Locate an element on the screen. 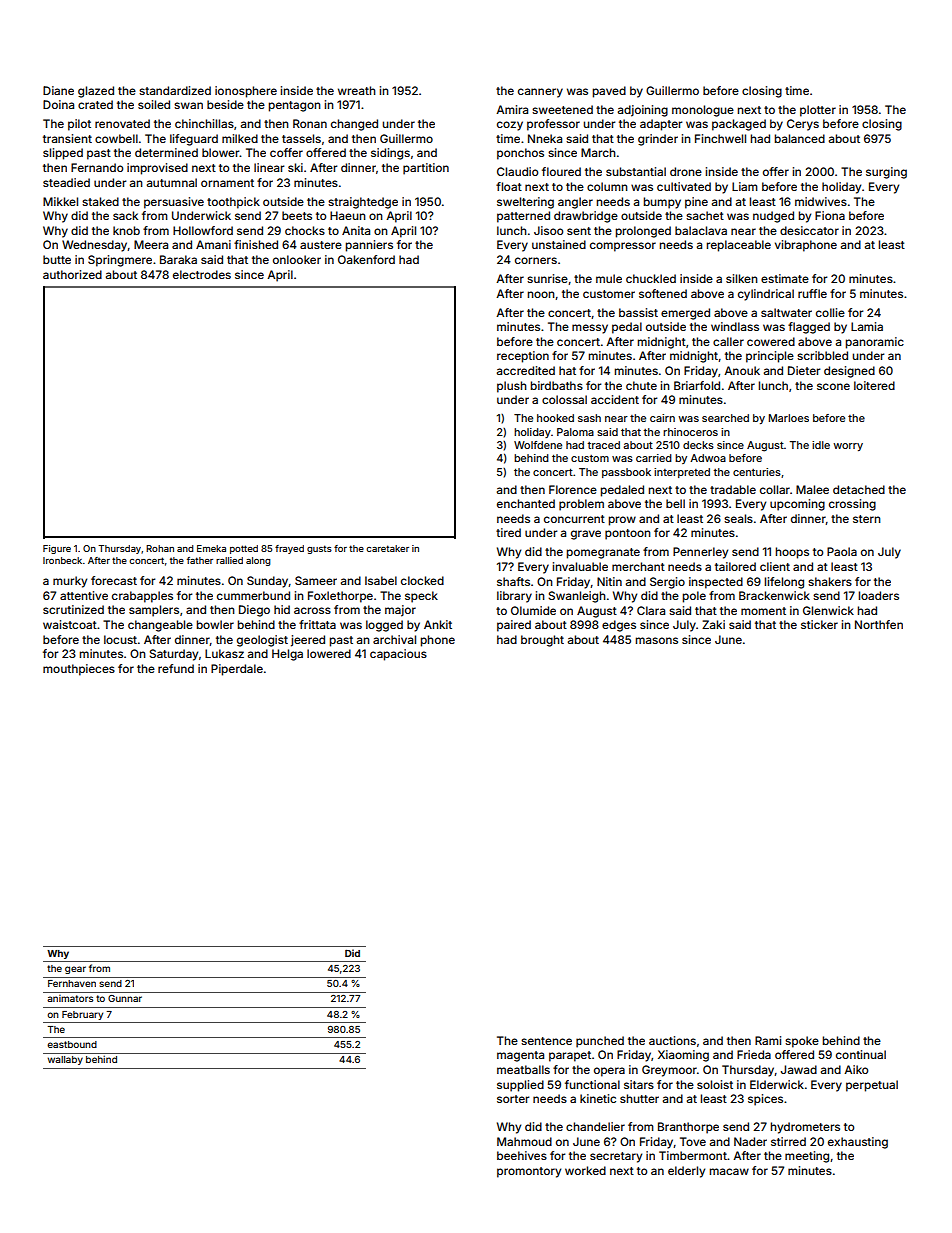 The height and width of the screenshot is (1233, 952). authorized is located at coordinates (72, 274).
